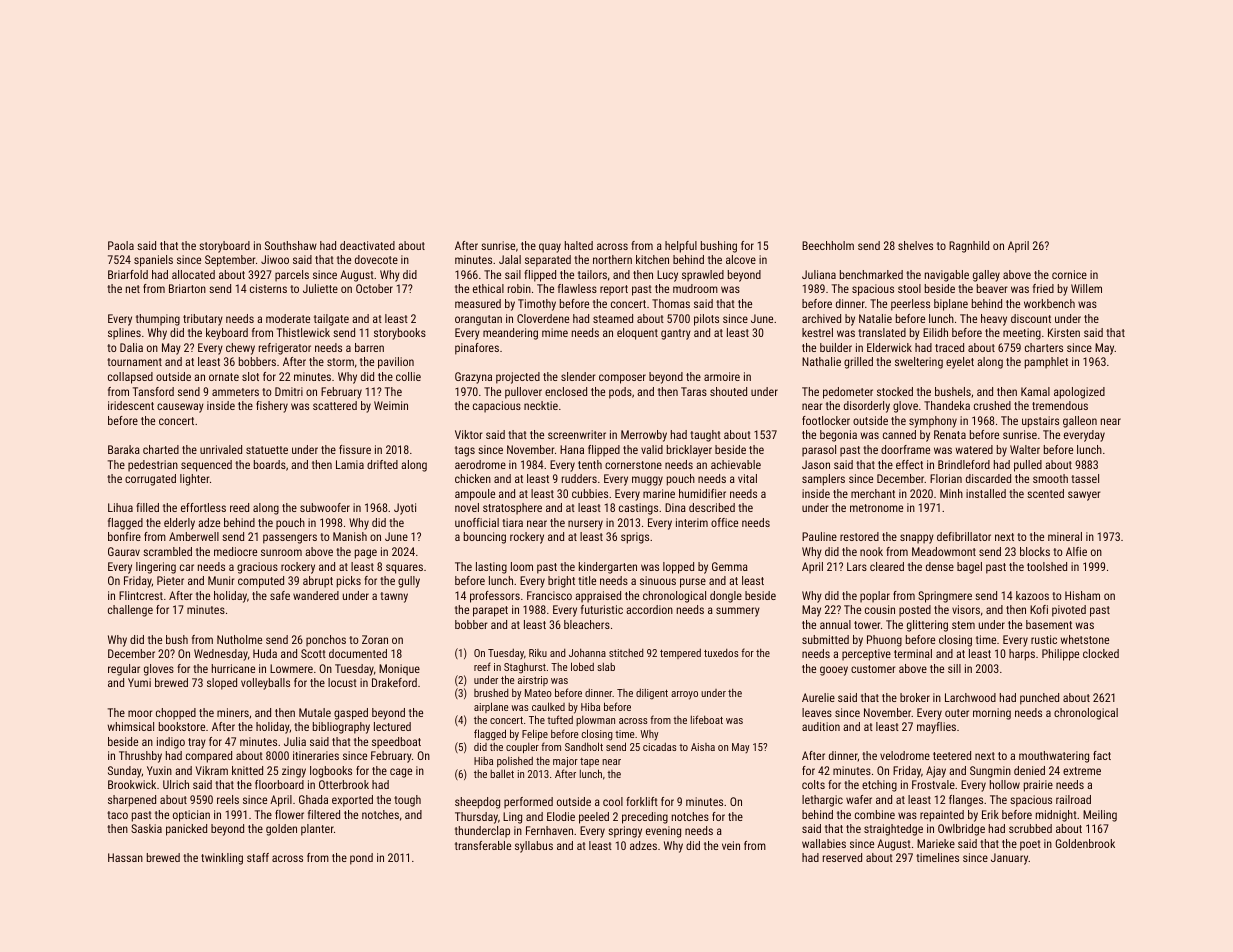 The width and height of the page is (1233, 952). I want to click on helpful, so click(681, 247).
